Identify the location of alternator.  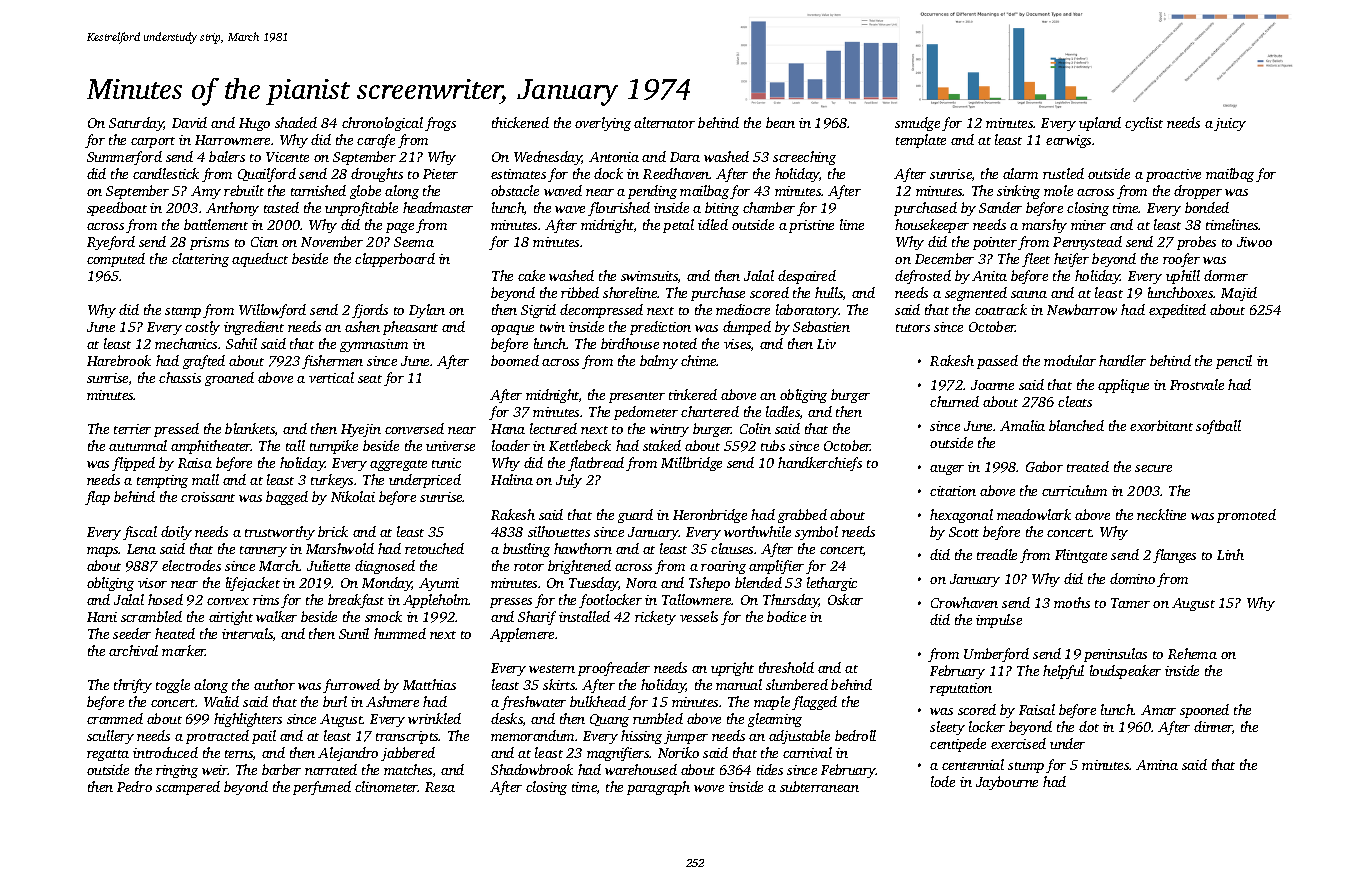
(664, 122).
